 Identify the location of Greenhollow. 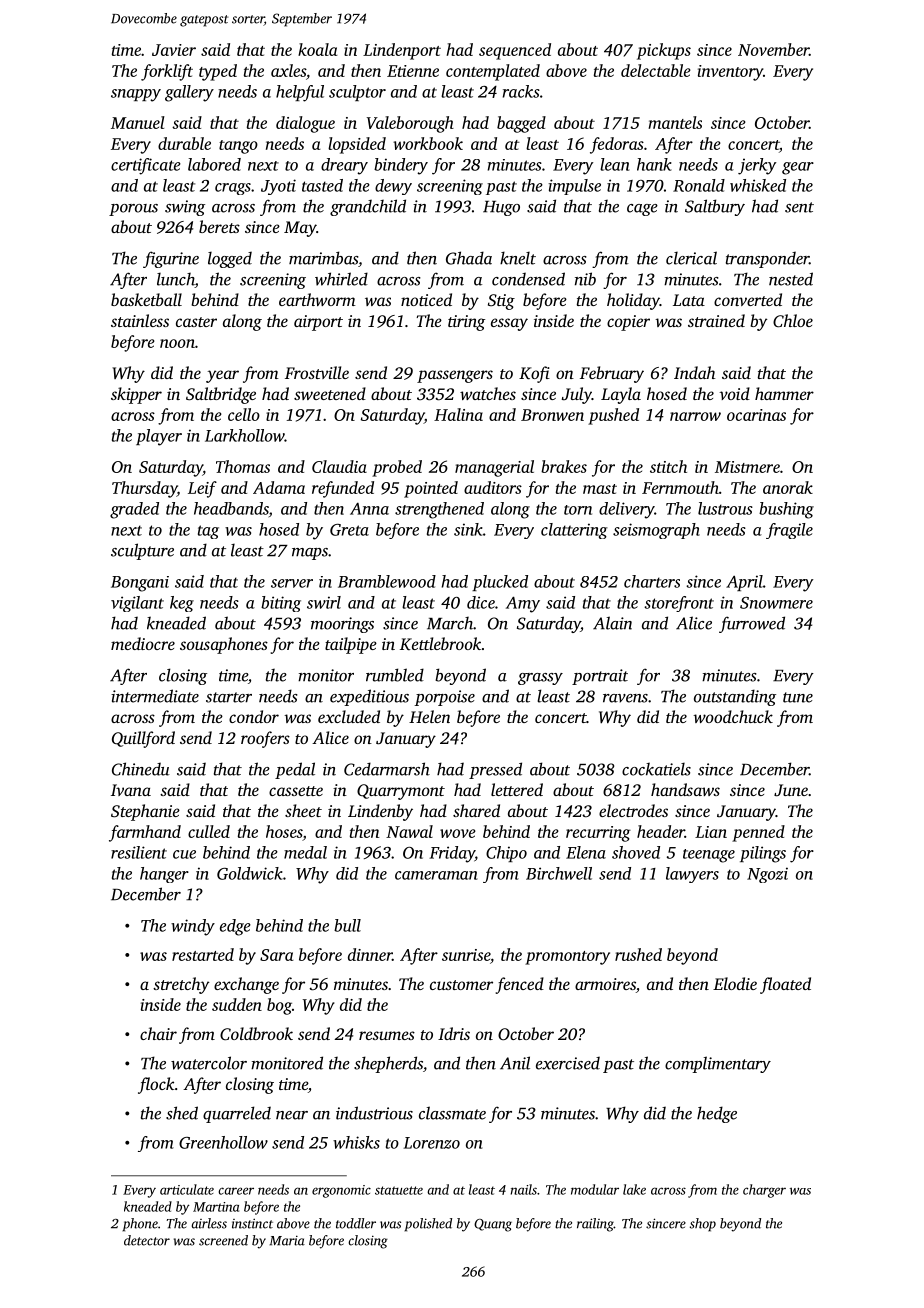
(223, 1142).
